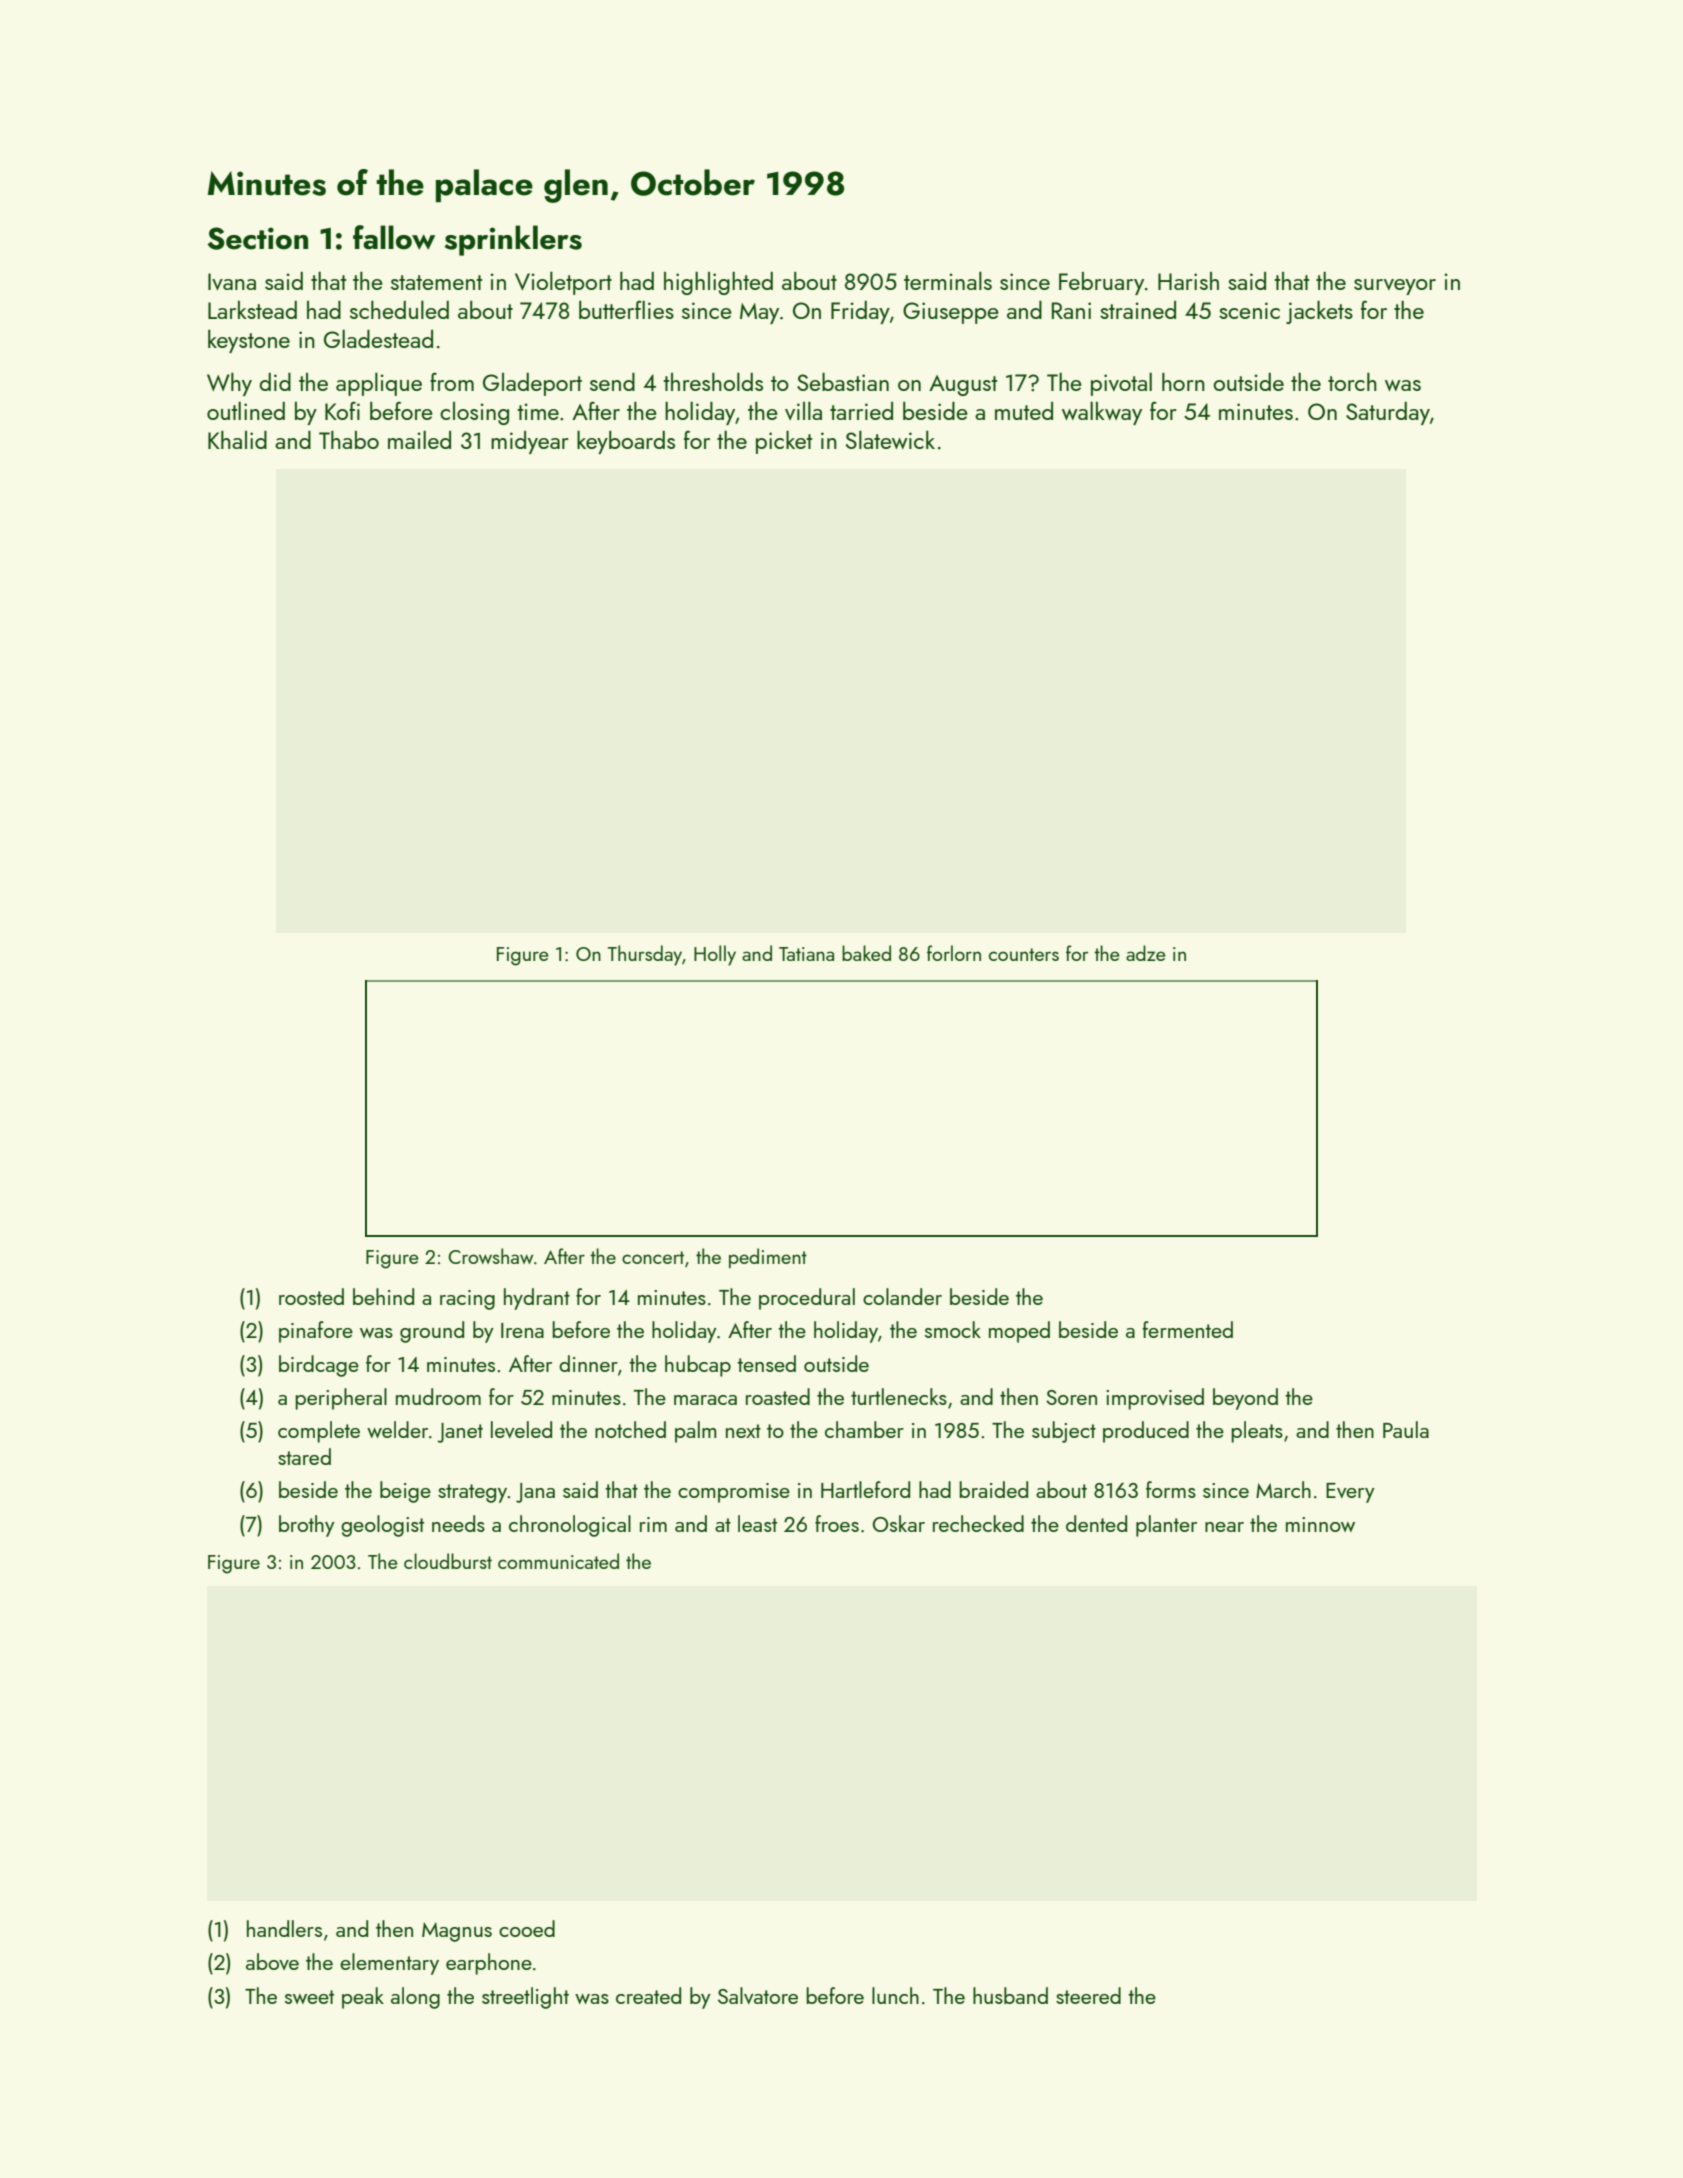 This screenshot has height=2178, width=1683. What do you see at coordinates (895, 1995) in the screenshot?
I see `lunch` at bounding box center [895, 1995].
